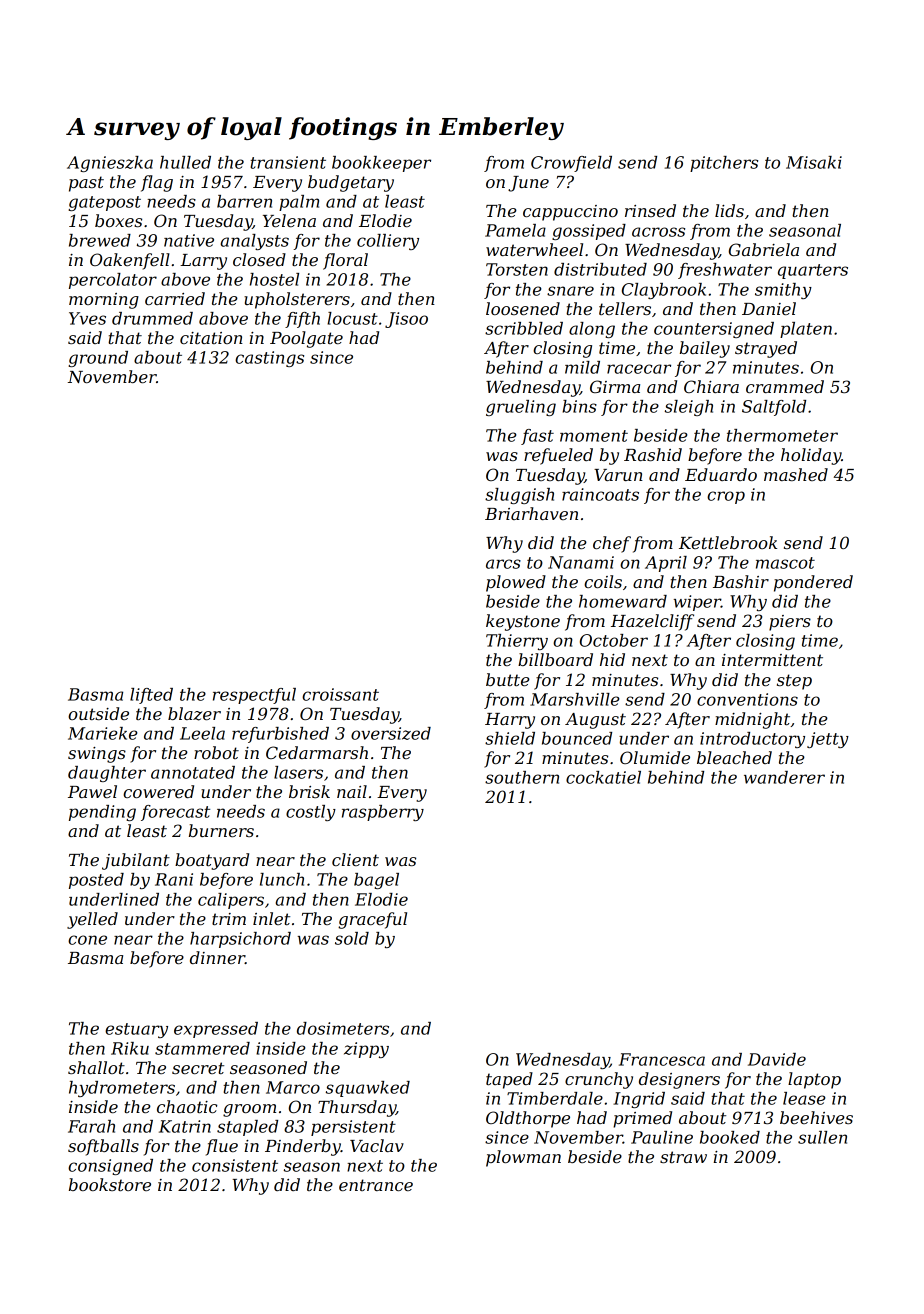  I want to click on plowman, so click(523, 1158).
